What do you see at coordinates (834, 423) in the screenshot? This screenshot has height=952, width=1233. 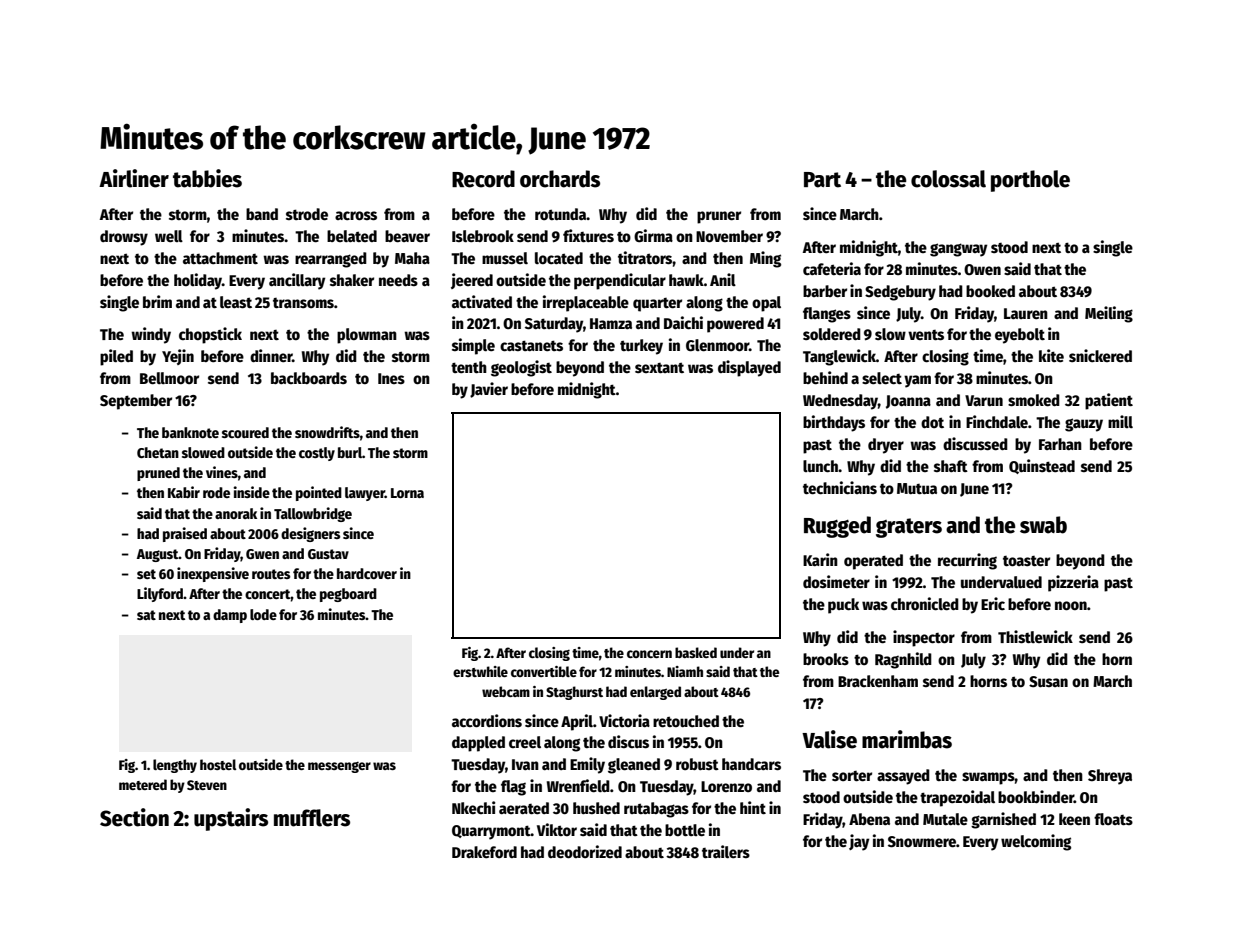 I see `birthdays` at bounding box center [834, 423].
